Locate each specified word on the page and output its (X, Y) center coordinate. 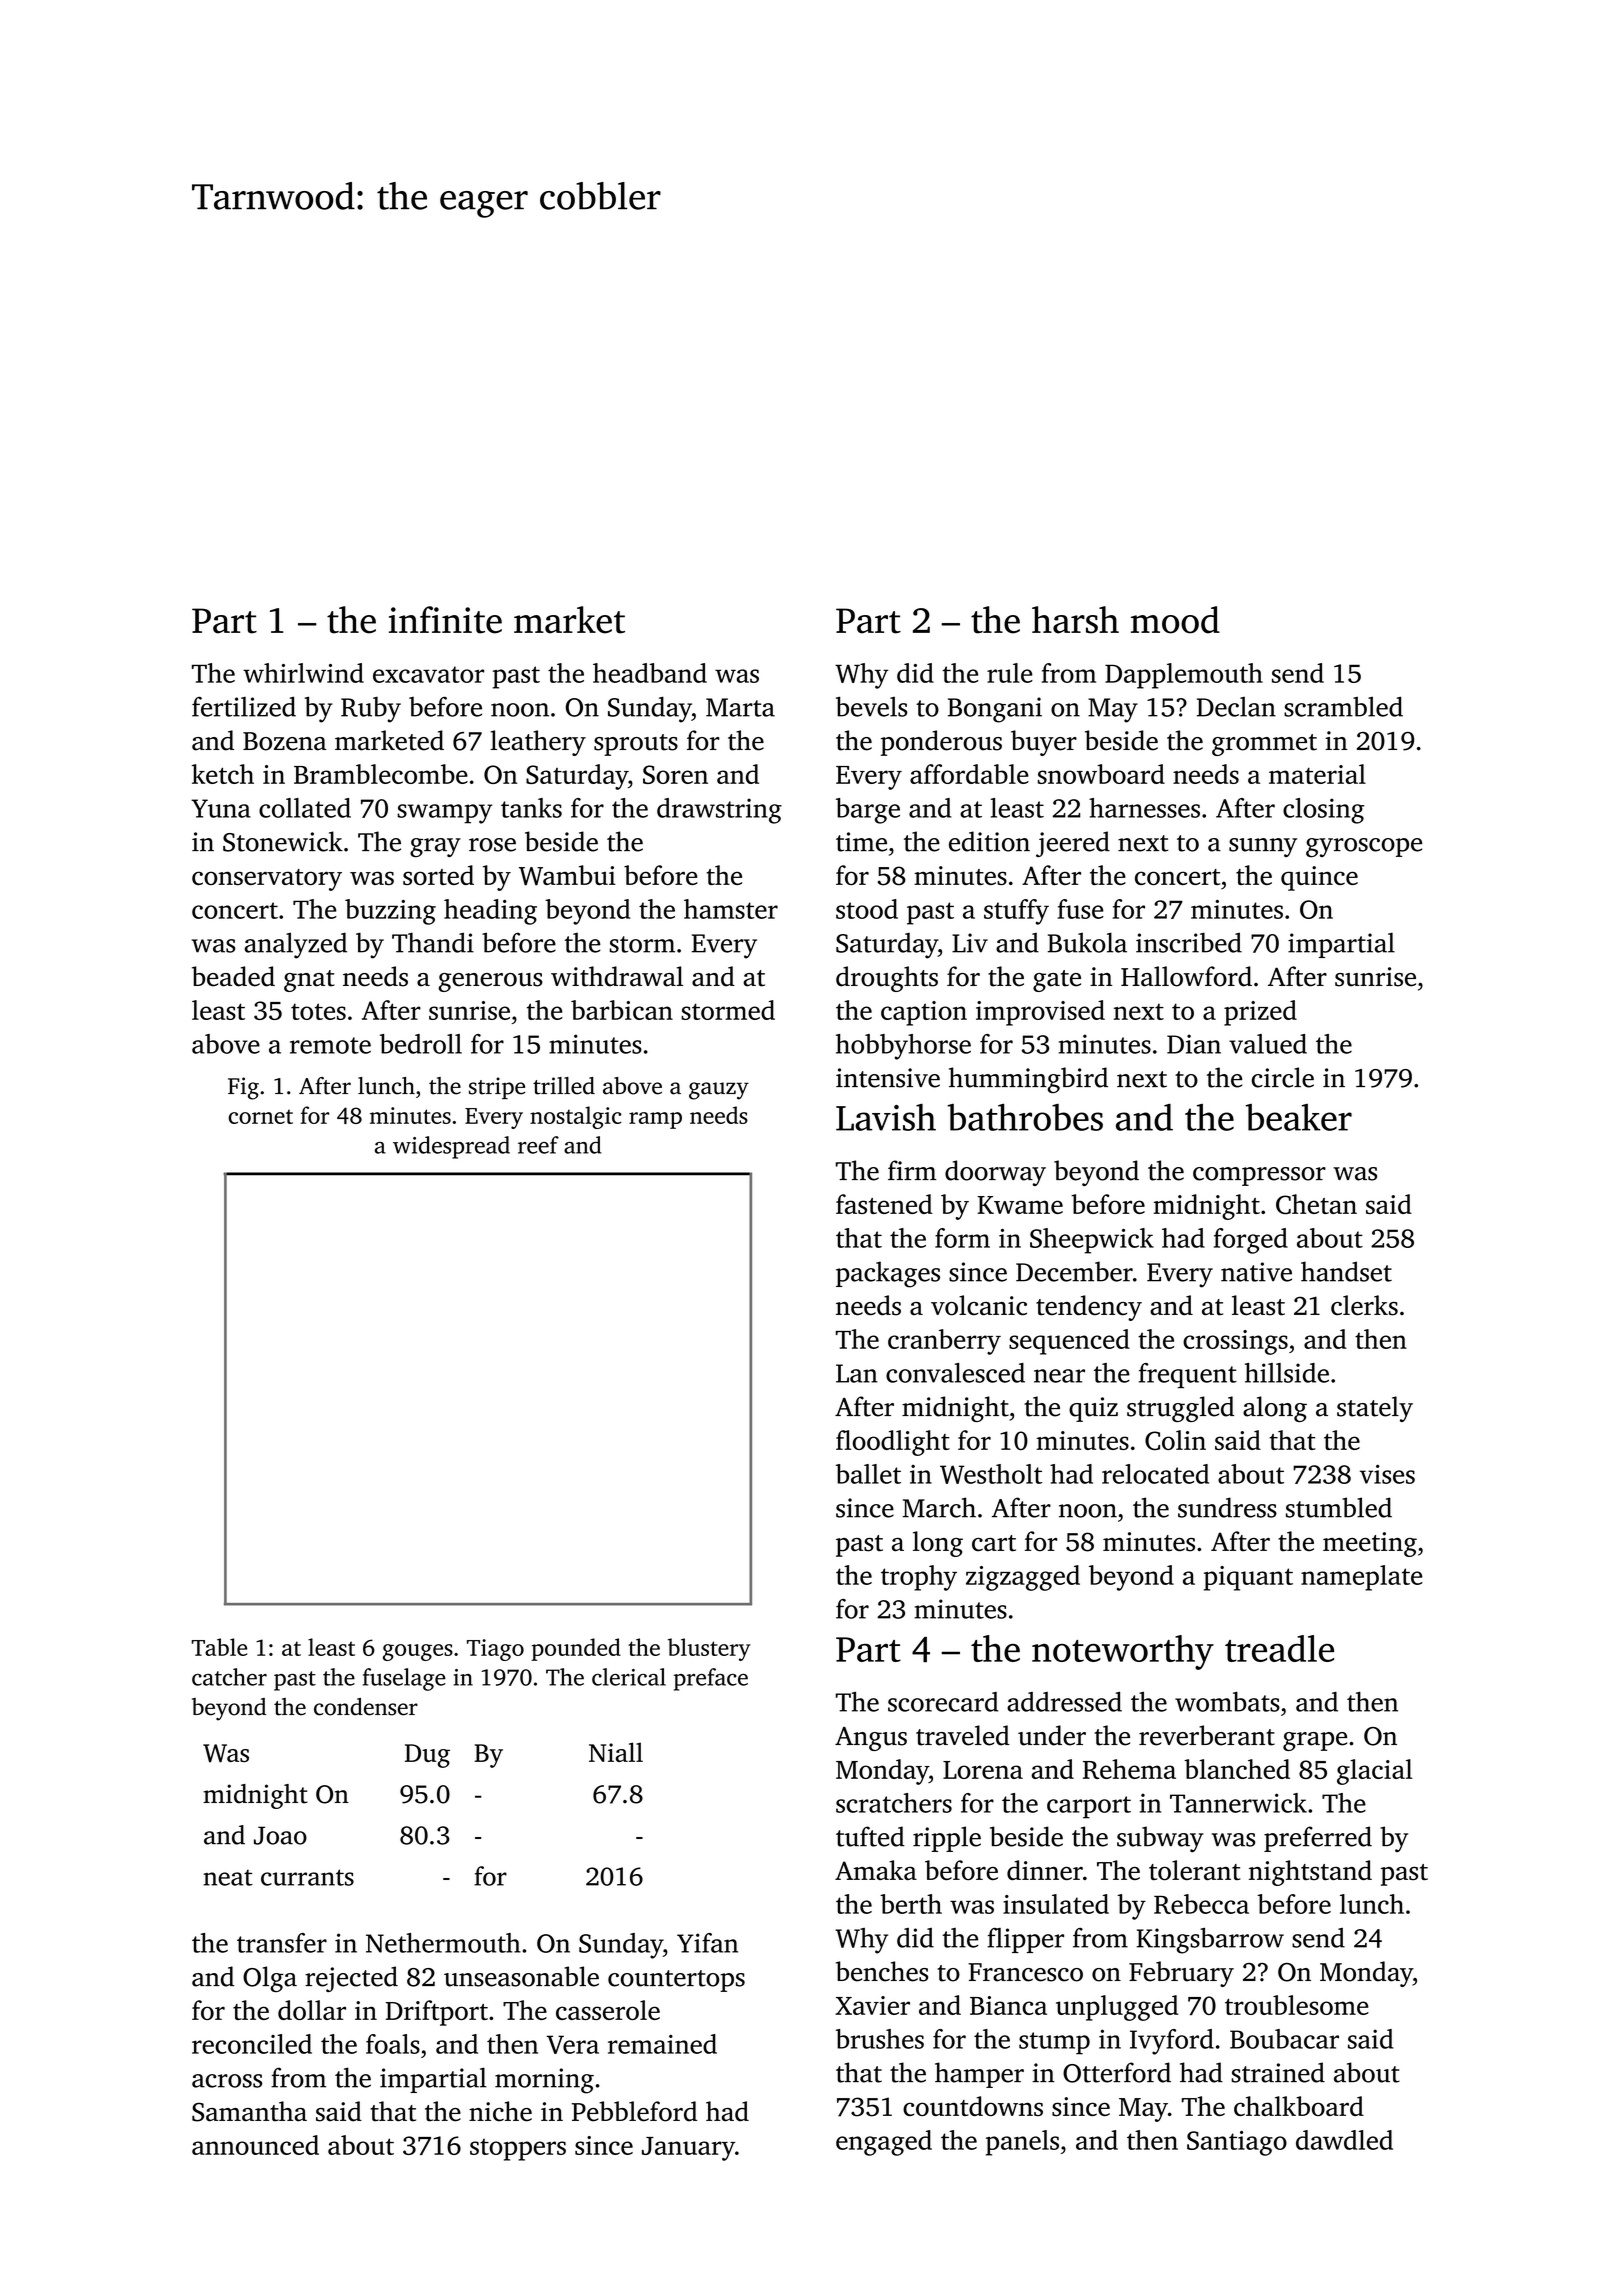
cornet (260, 1117)
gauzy (719, 1091)
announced (255, 2145)
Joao (280, 1835)
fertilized (244, 706)
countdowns (973, 2106)
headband (650, 673)
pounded (576, 1649)
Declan (1236, 707)
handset (1346, 1271)
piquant (1248, 1578)
